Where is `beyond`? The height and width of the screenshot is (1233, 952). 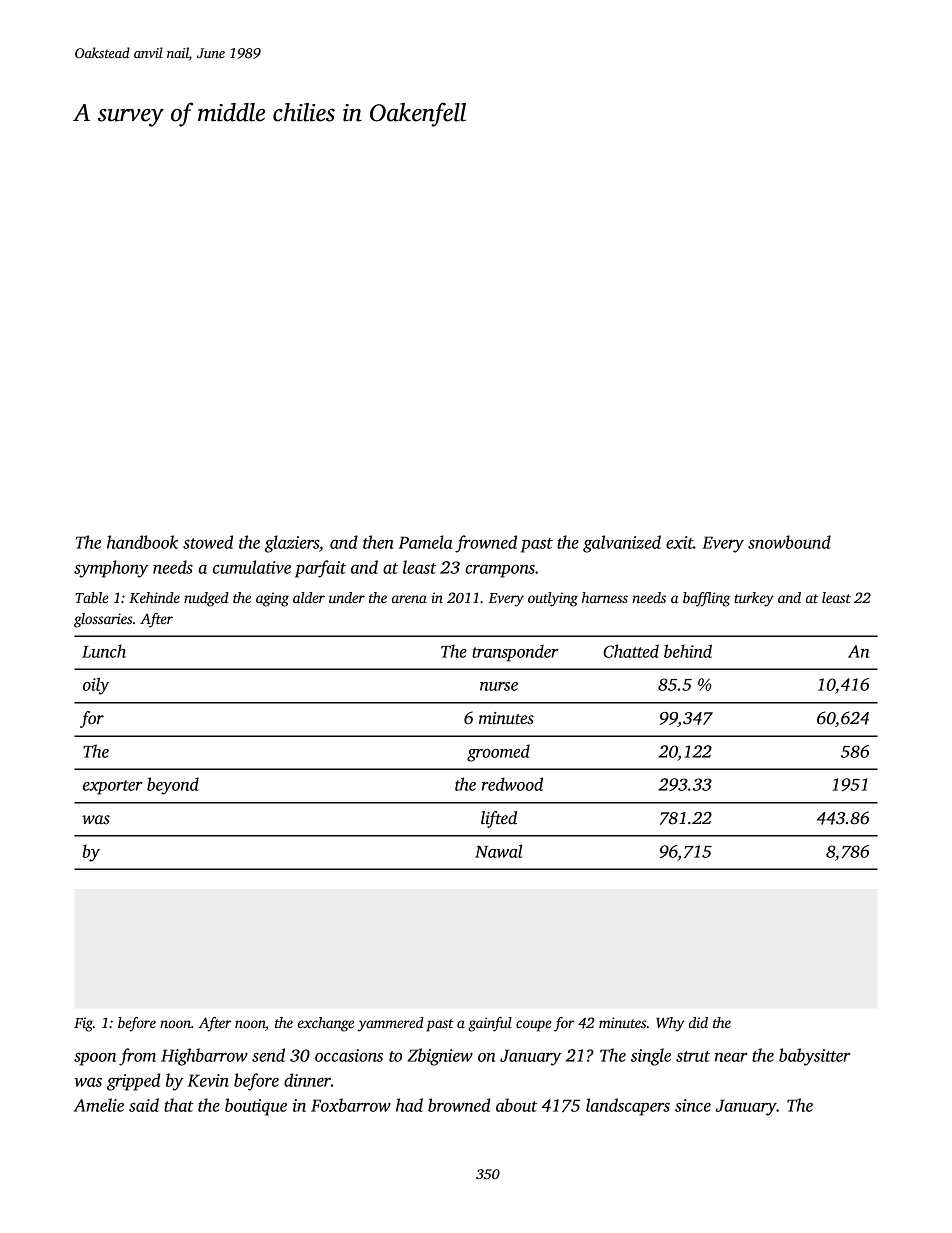
beyond is located at coordinates (173, 786).
